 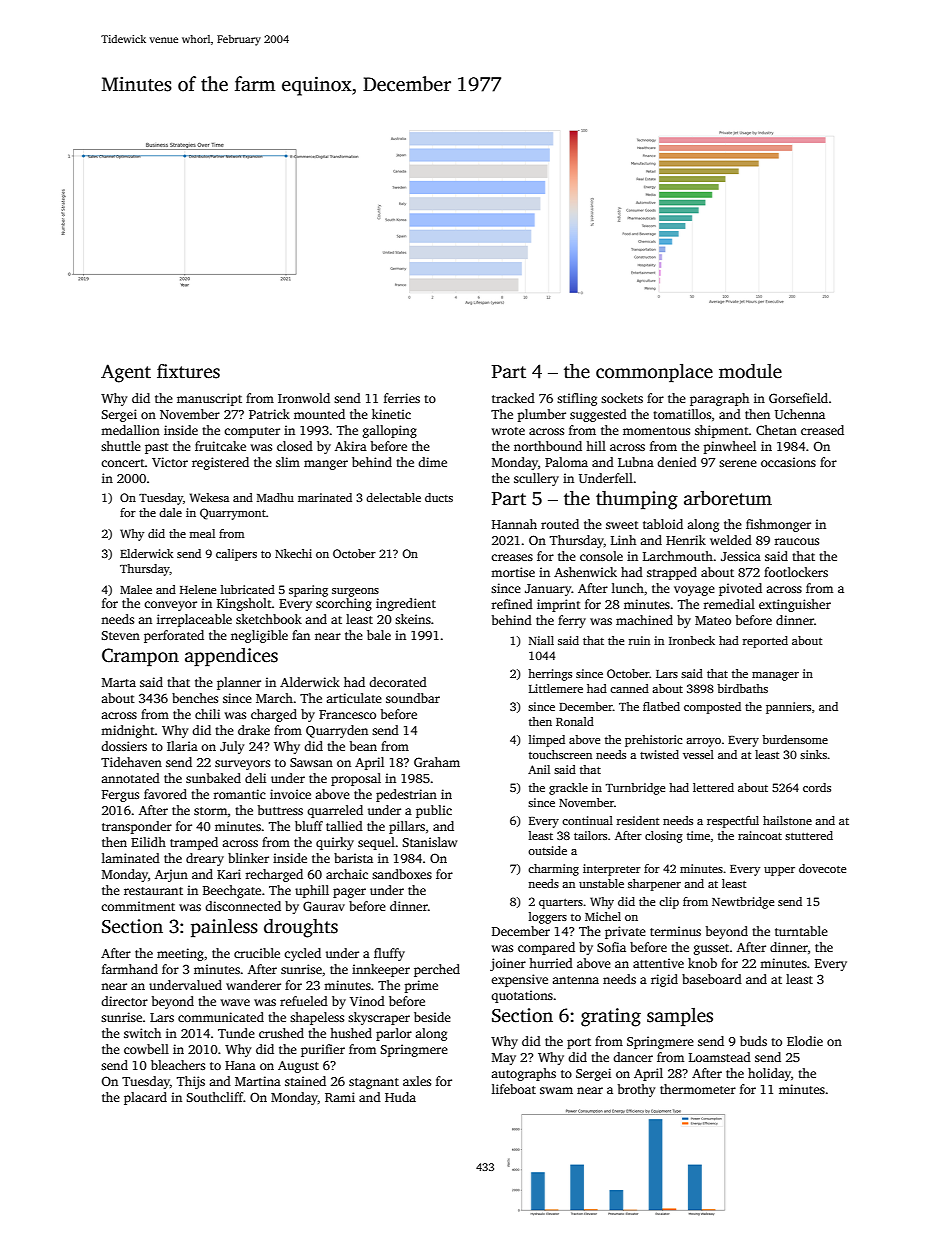 I want to click on tracked, so click(x=513, y=398).
